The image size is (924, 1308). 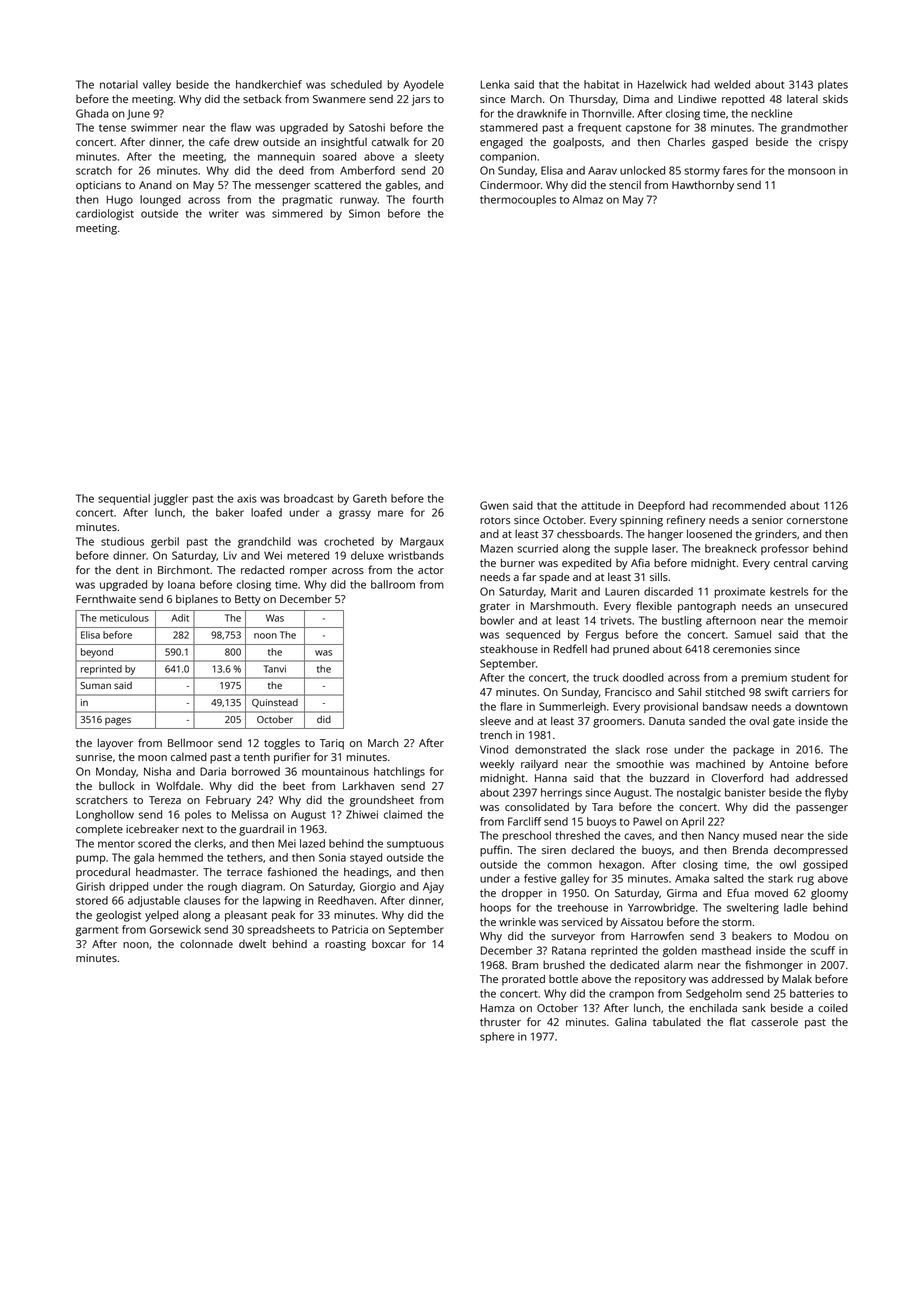 What do you see at coordinates (494, 505) in the screenshot?
I see `Gwen` at bounding box center [494, 505].
